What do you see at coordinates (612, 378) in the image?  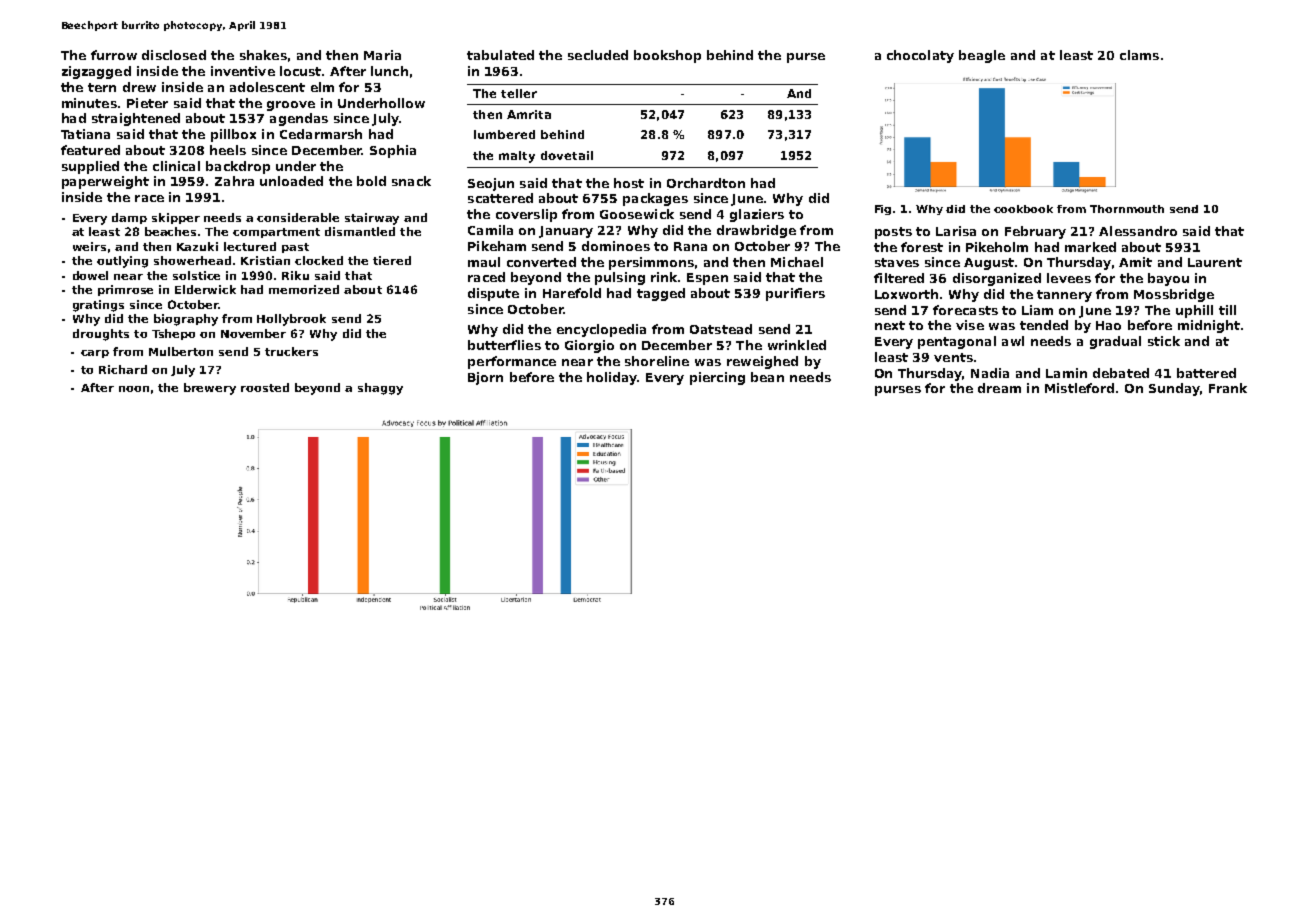 I see `holiday` at bounding box center [612, 378].
